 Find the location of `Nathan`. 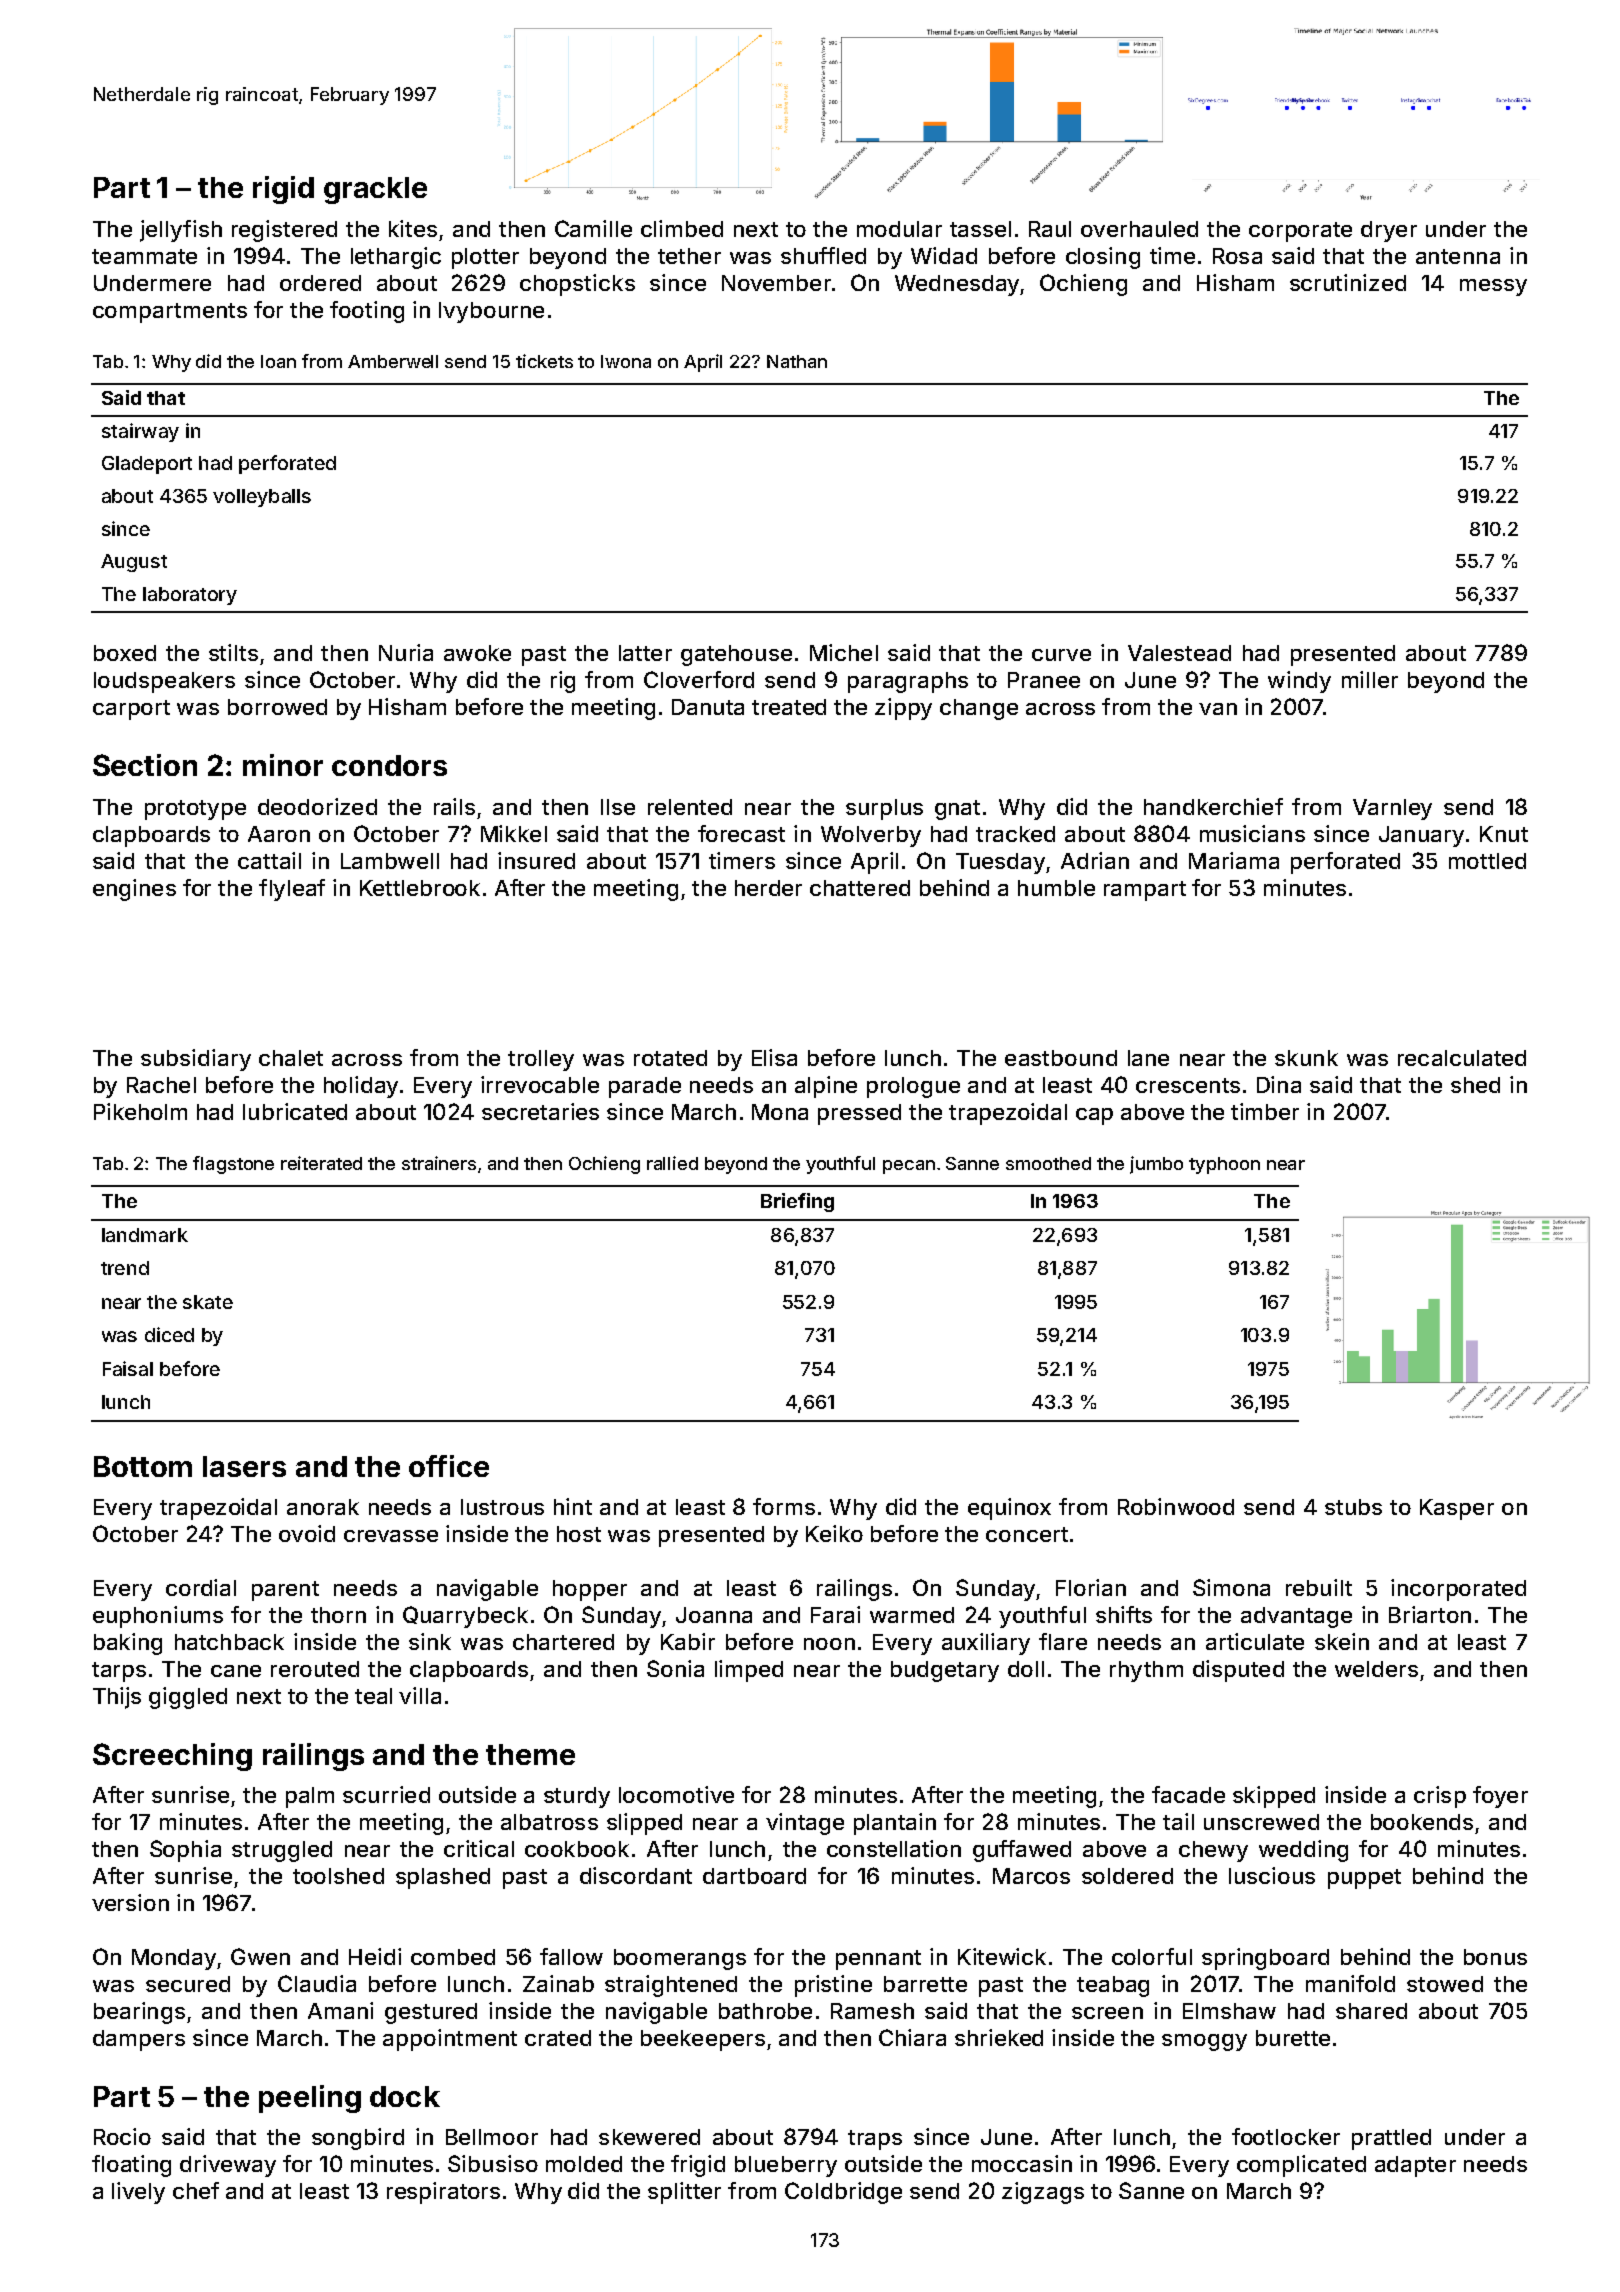

Nathan is located at coordinates (797, 361).
